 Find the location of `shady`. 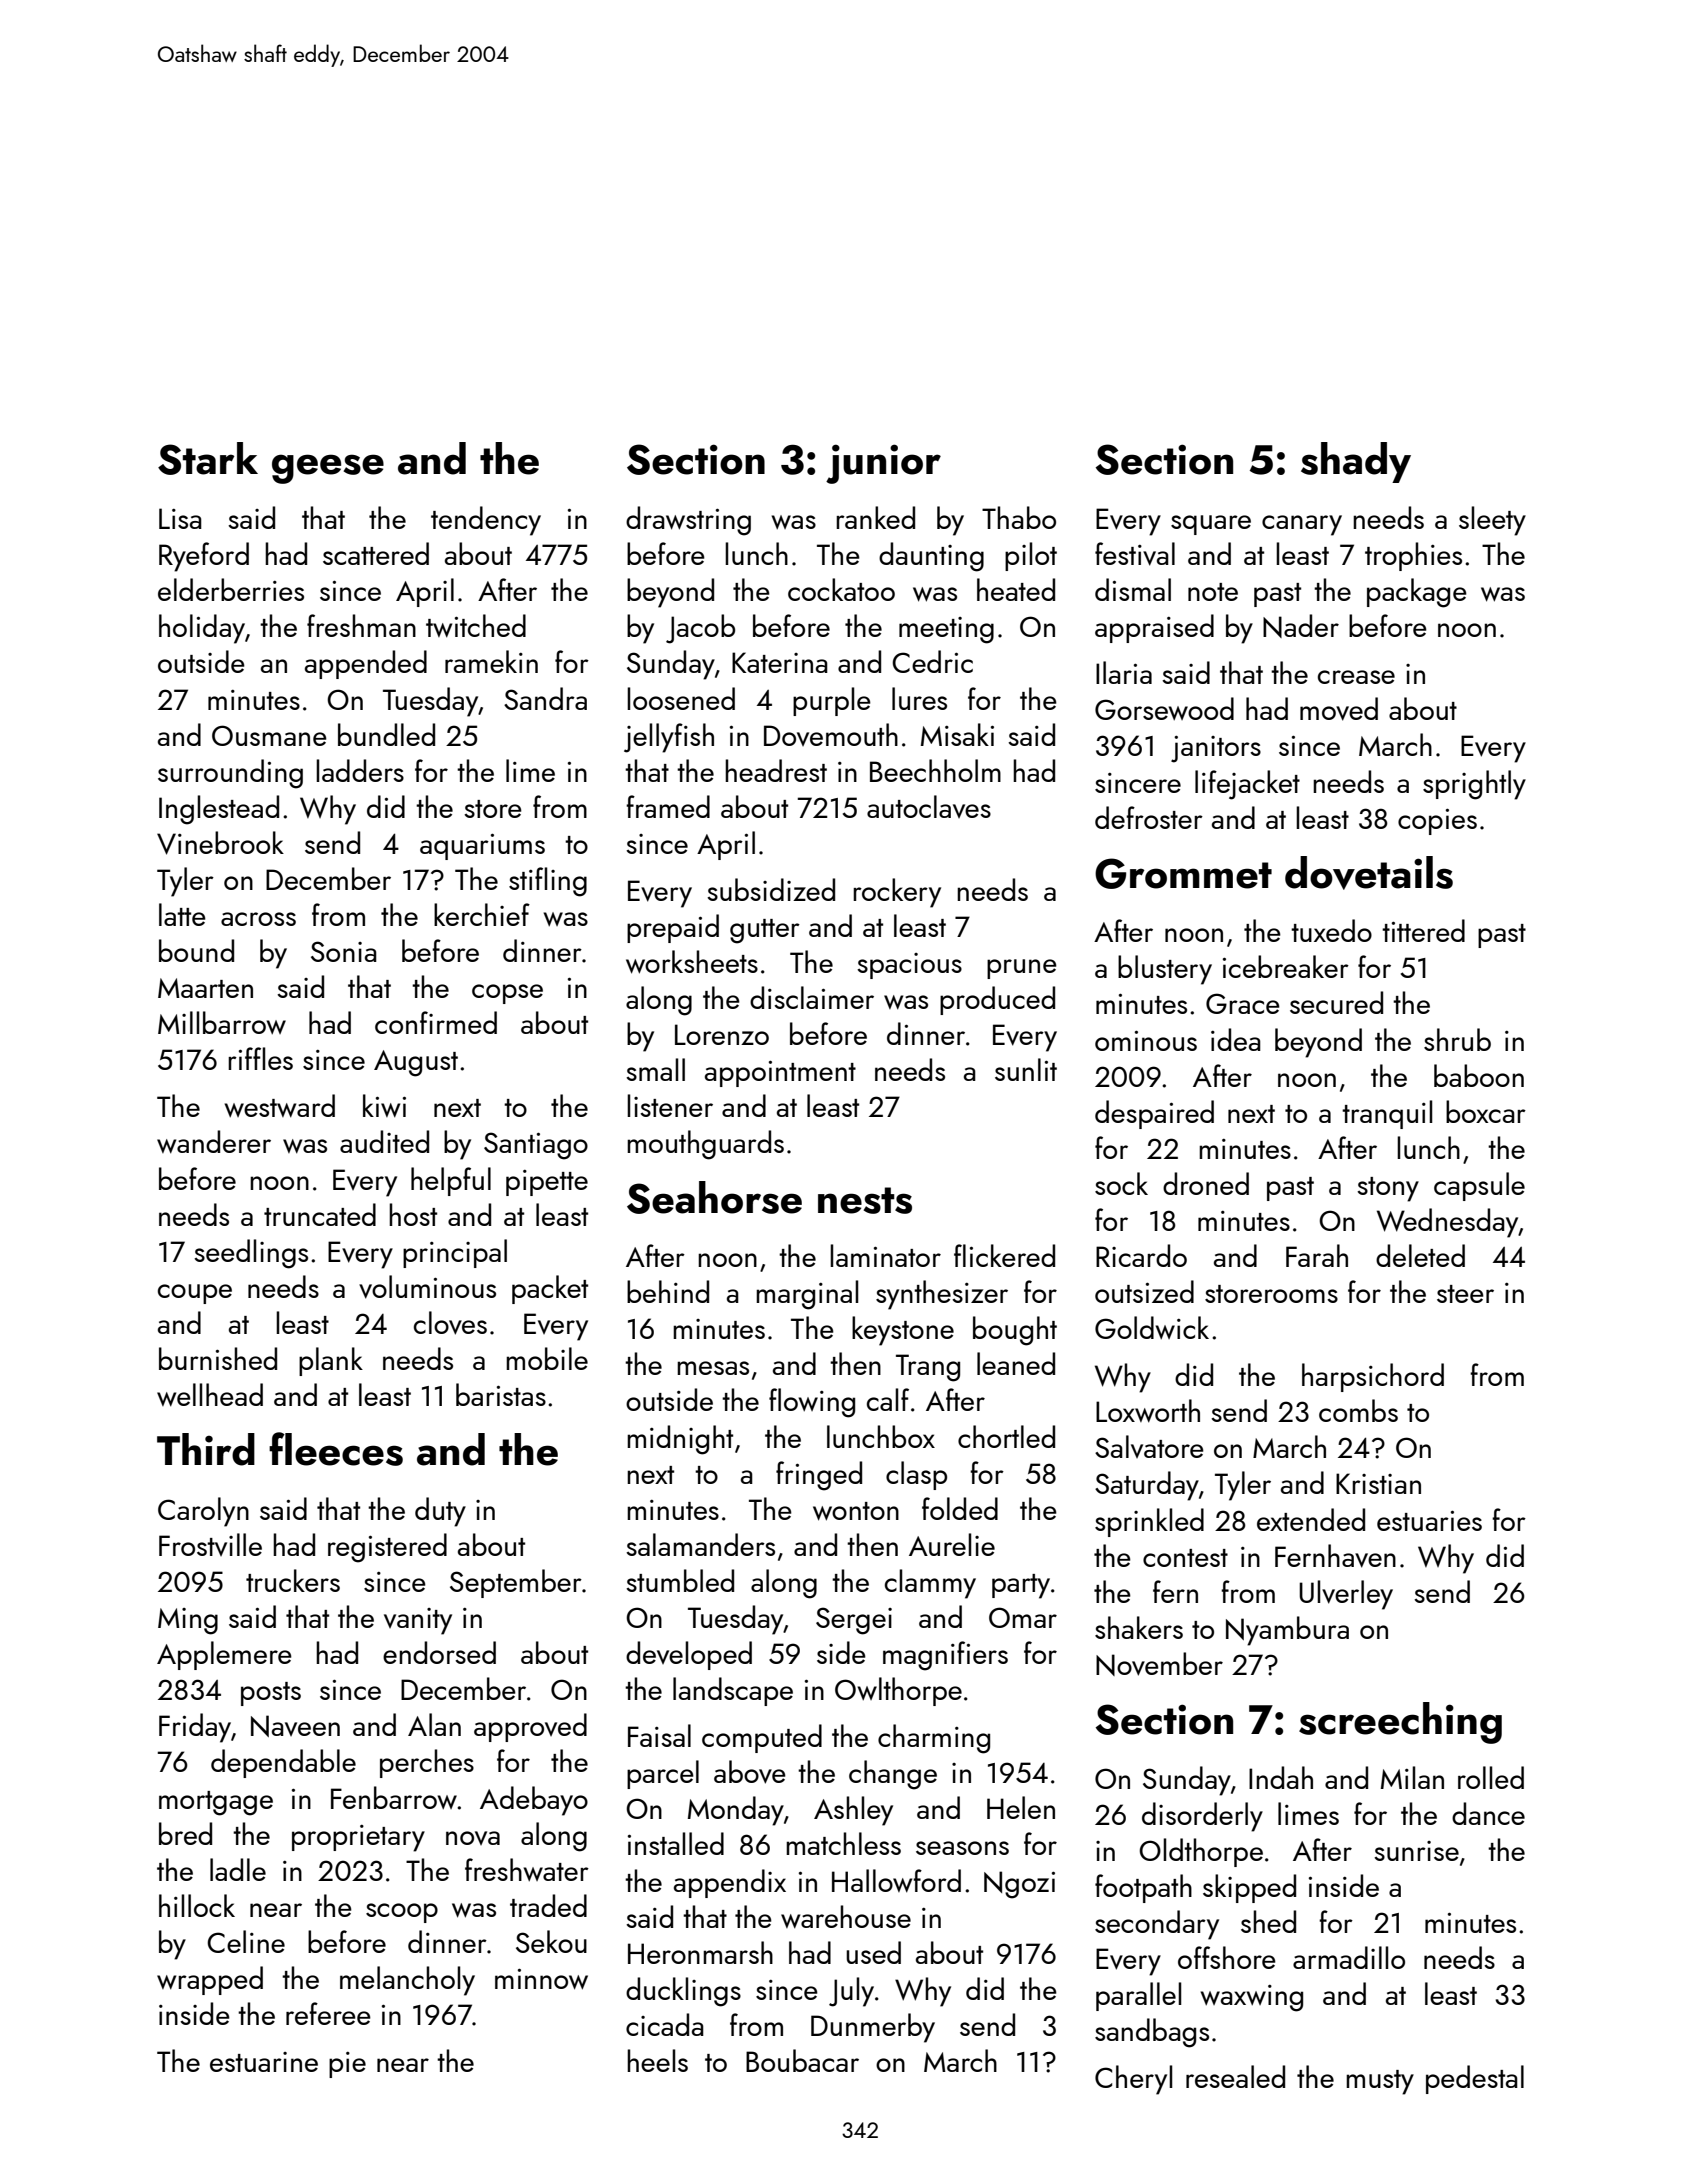

shady is located at coordinates (1356, 462).
